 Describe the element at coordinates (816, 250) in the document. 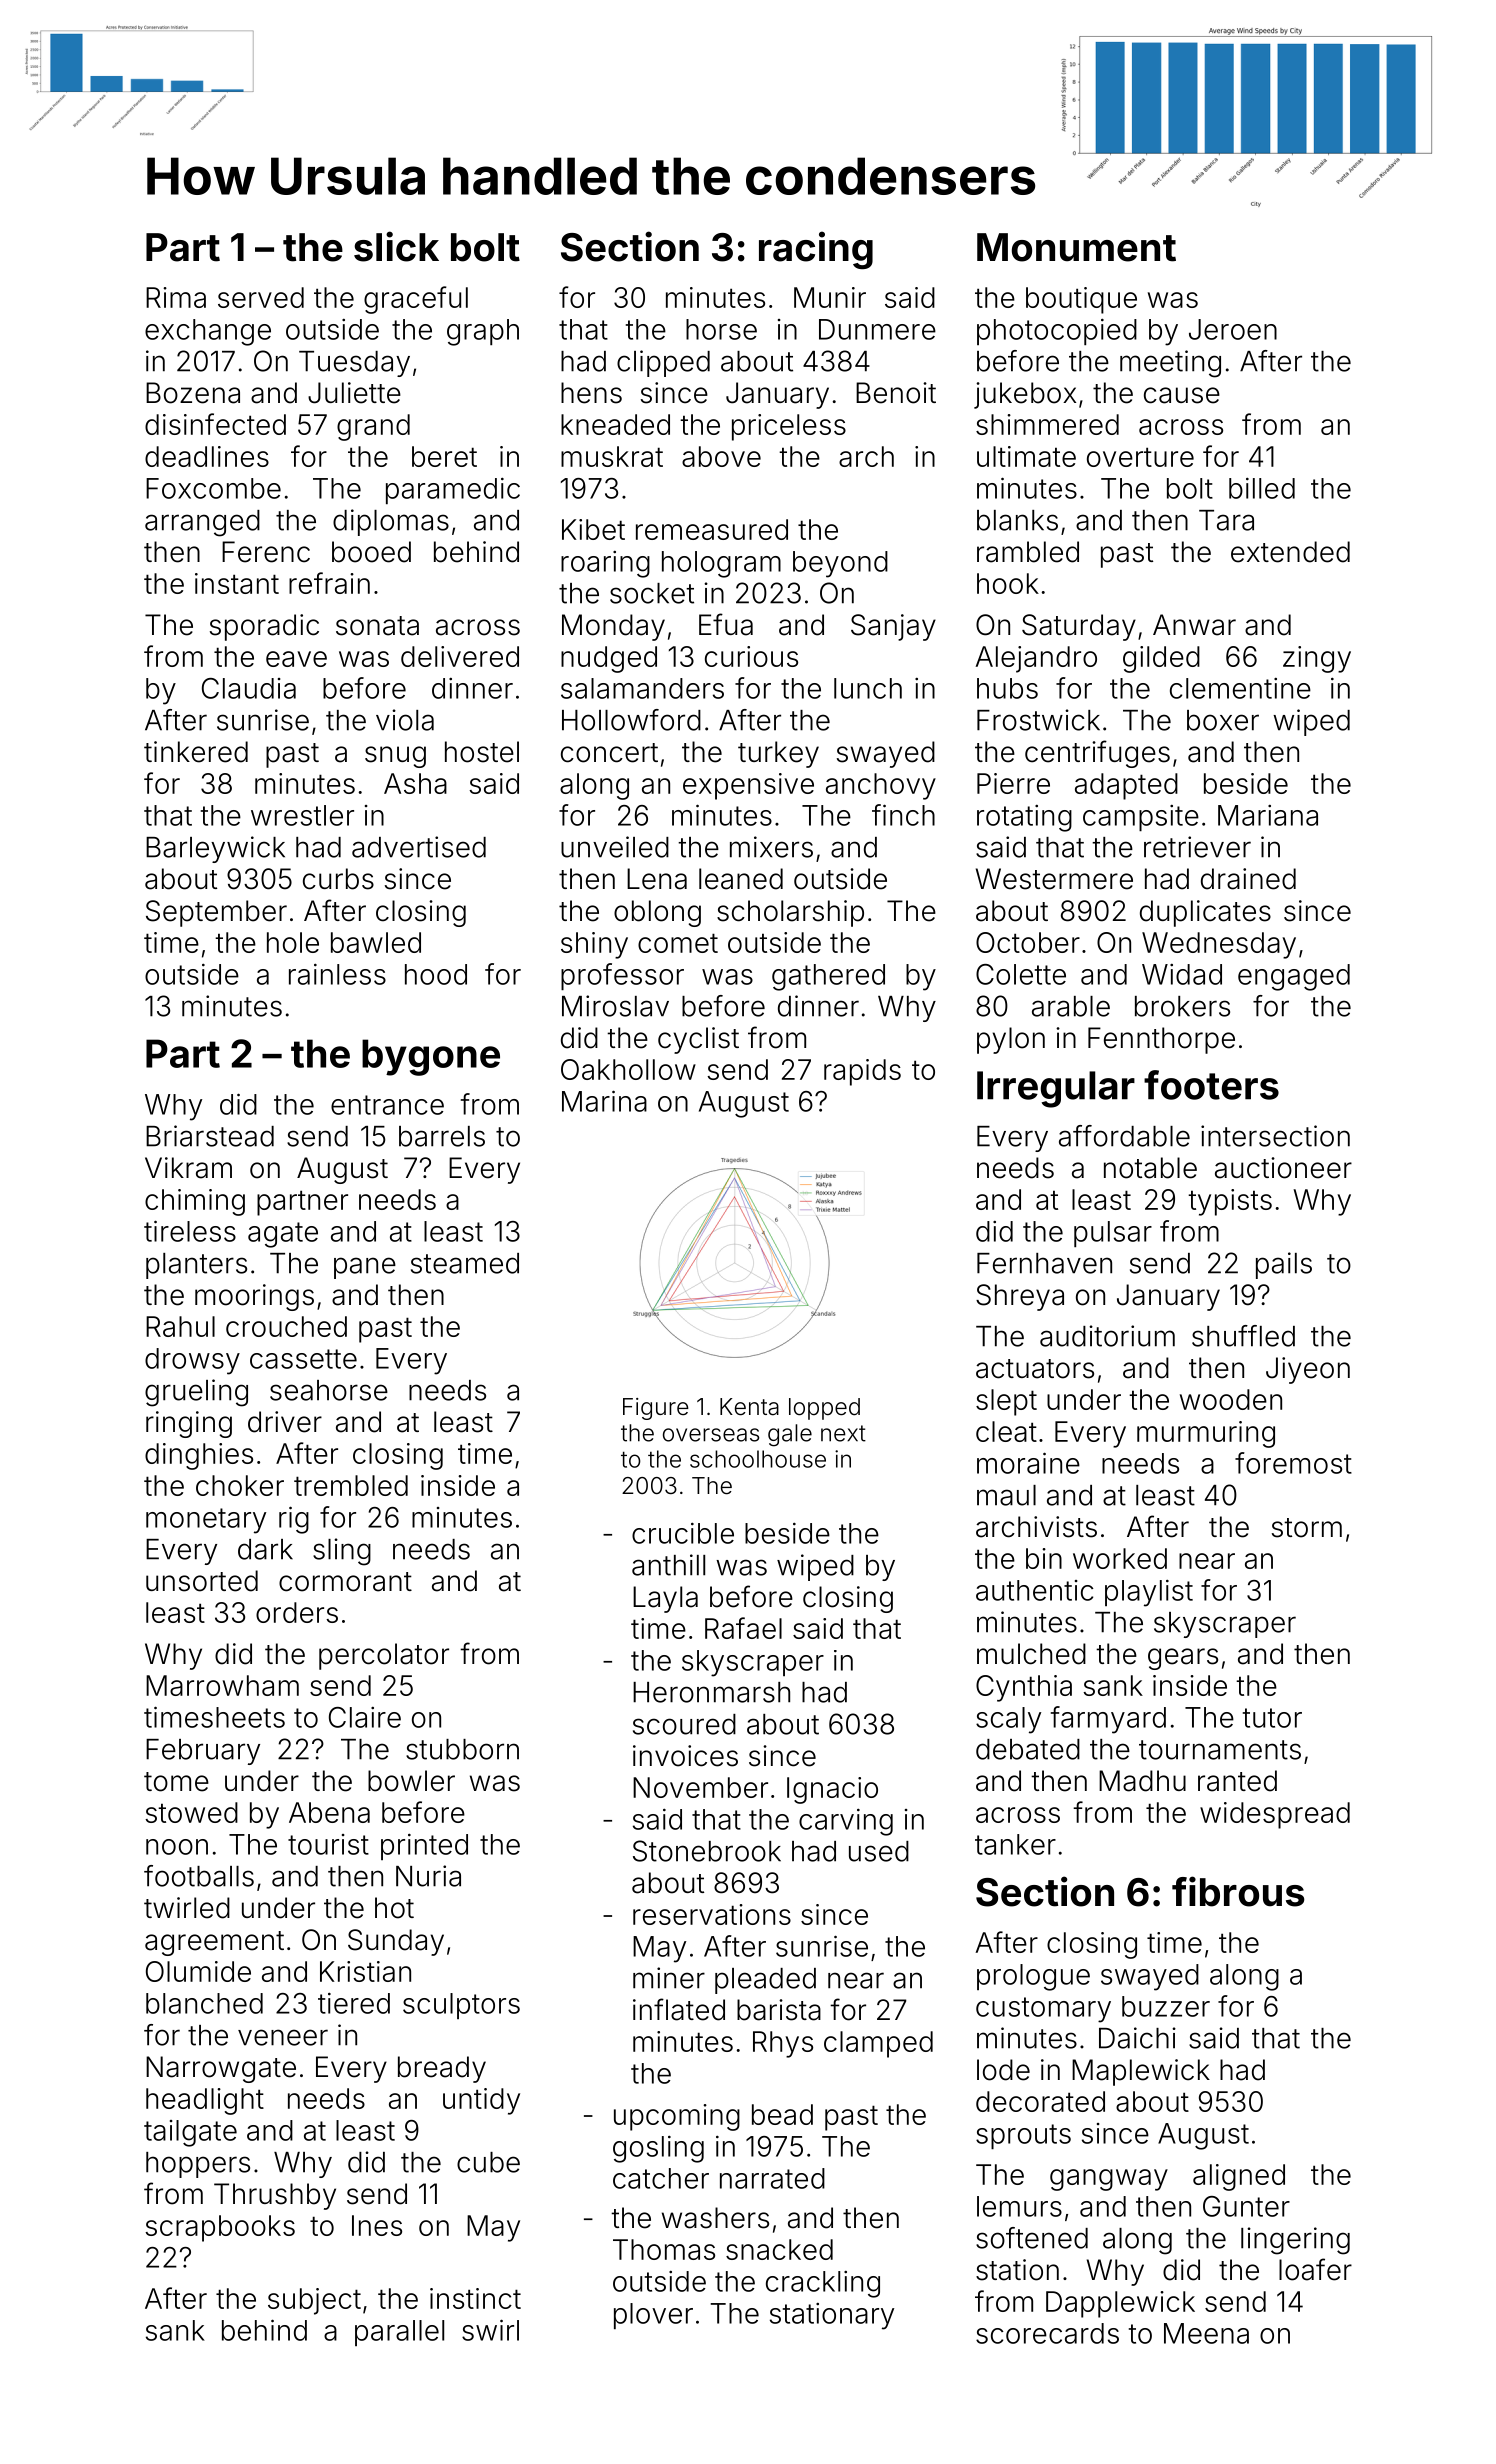

I see `racing` at that location.
